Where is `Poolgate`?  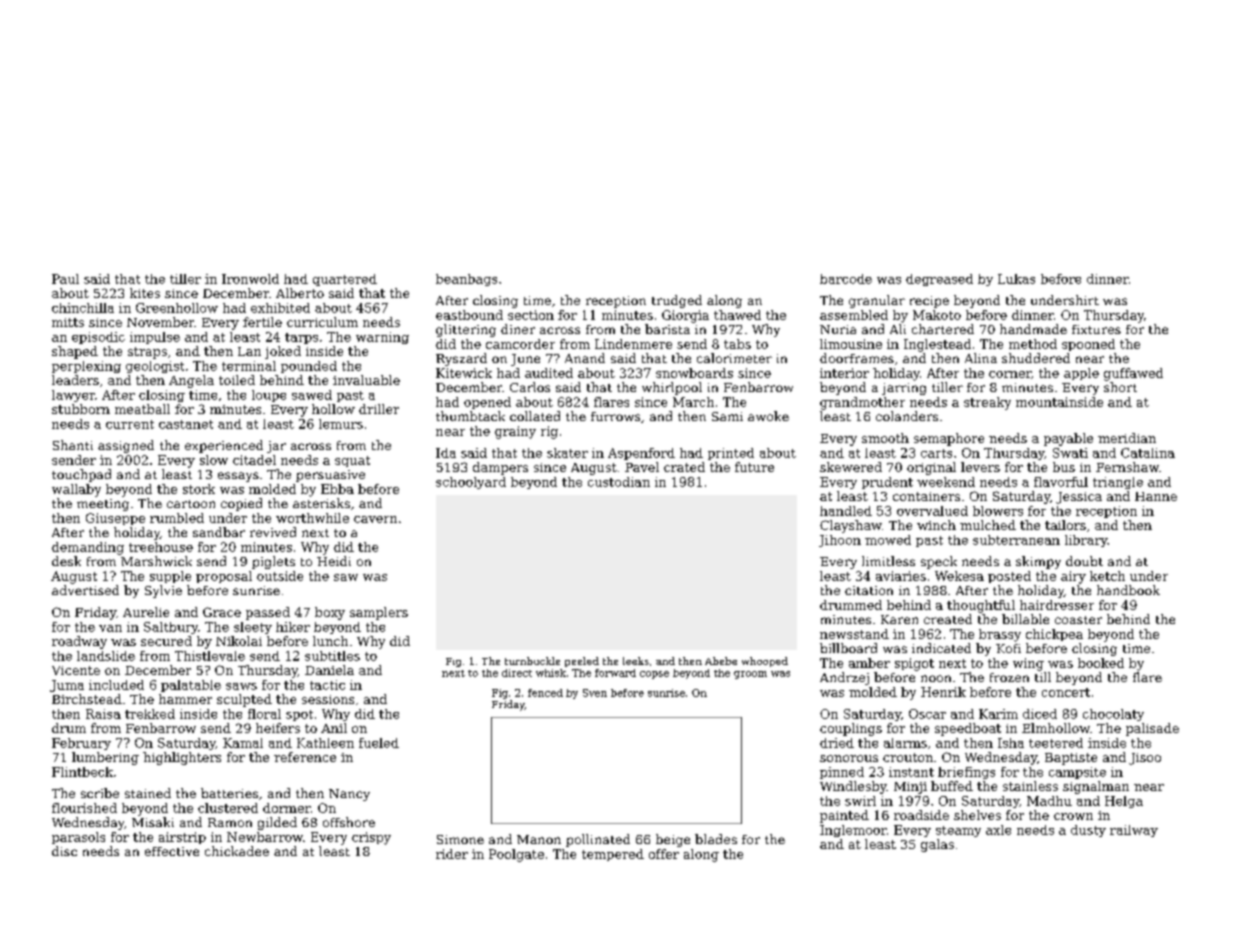 Poolgate is located at coordinates (516, 855).
